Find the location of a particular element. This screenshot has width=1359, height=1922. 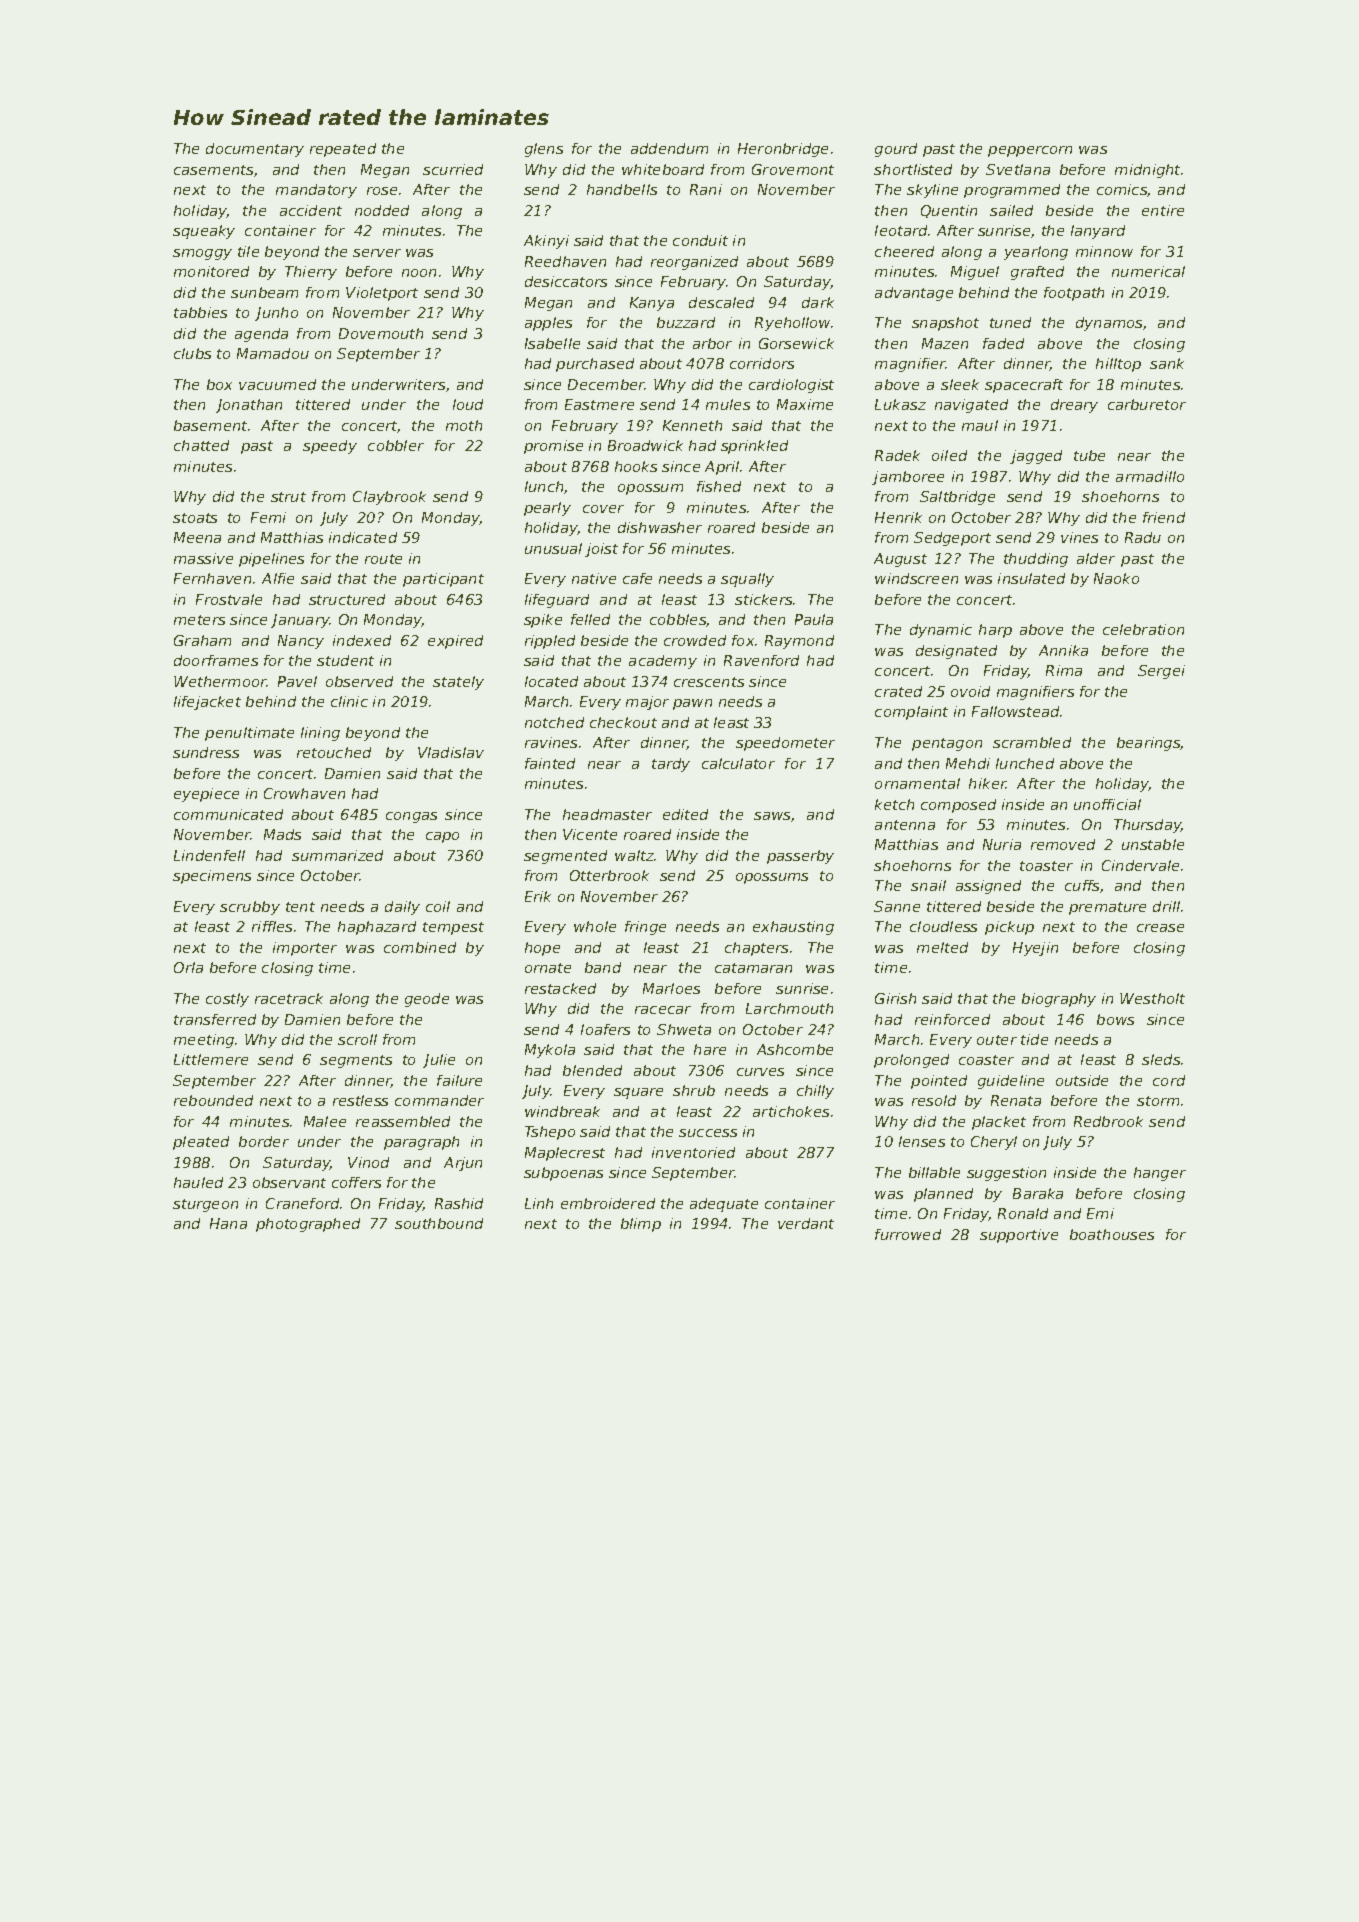

gourd is located at coordinates (896, 150).
